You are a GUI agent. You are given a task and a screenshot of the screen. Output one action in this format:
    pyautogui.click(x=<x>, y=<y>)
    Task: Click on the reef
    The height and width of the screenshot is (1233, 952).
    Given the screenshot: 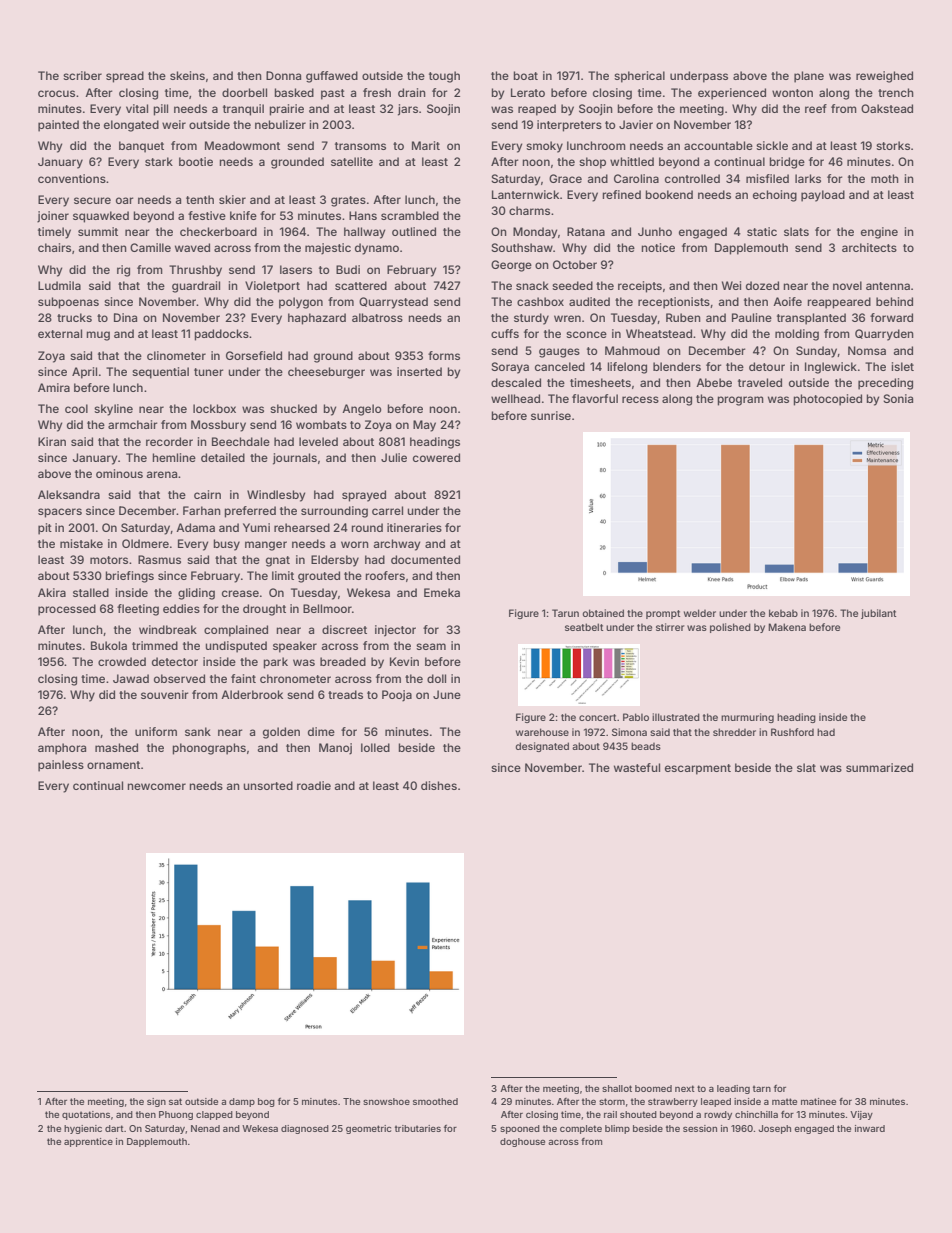 What is the action you would take?
    pyautogui.click(x=816, y=108)
